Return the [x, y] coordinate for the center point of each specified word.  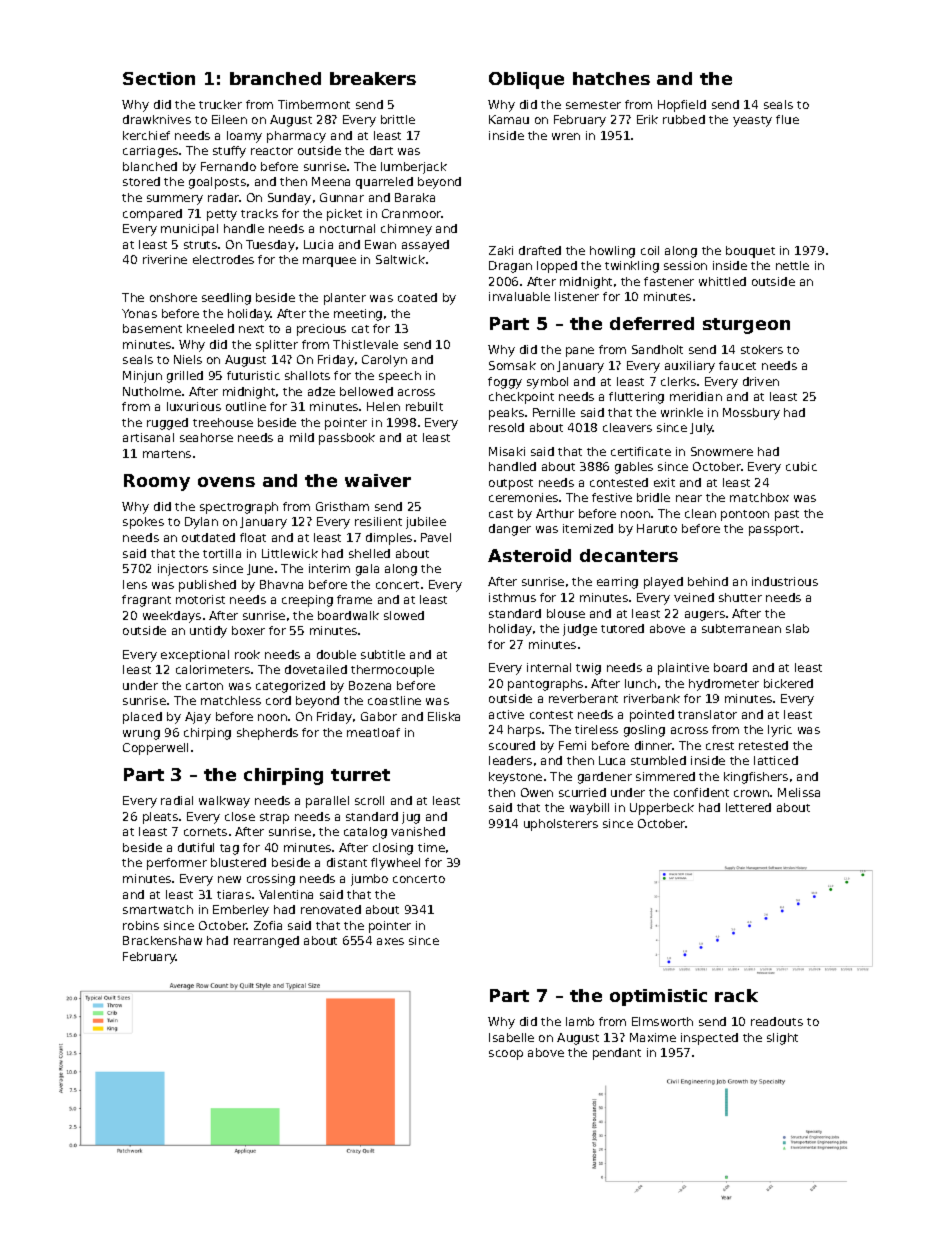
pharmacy [296, 137]
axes [390, 941]
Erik [647, 119]
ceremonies [523, 497]
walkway [224, 802]
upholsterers [561, 825]
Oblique [526, 80]
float [253, 537]
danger [510, 530]
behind [708, 581]
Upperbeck [662, 809]
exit [664, 482]
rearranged [266, 942]
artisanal [148, 437]
